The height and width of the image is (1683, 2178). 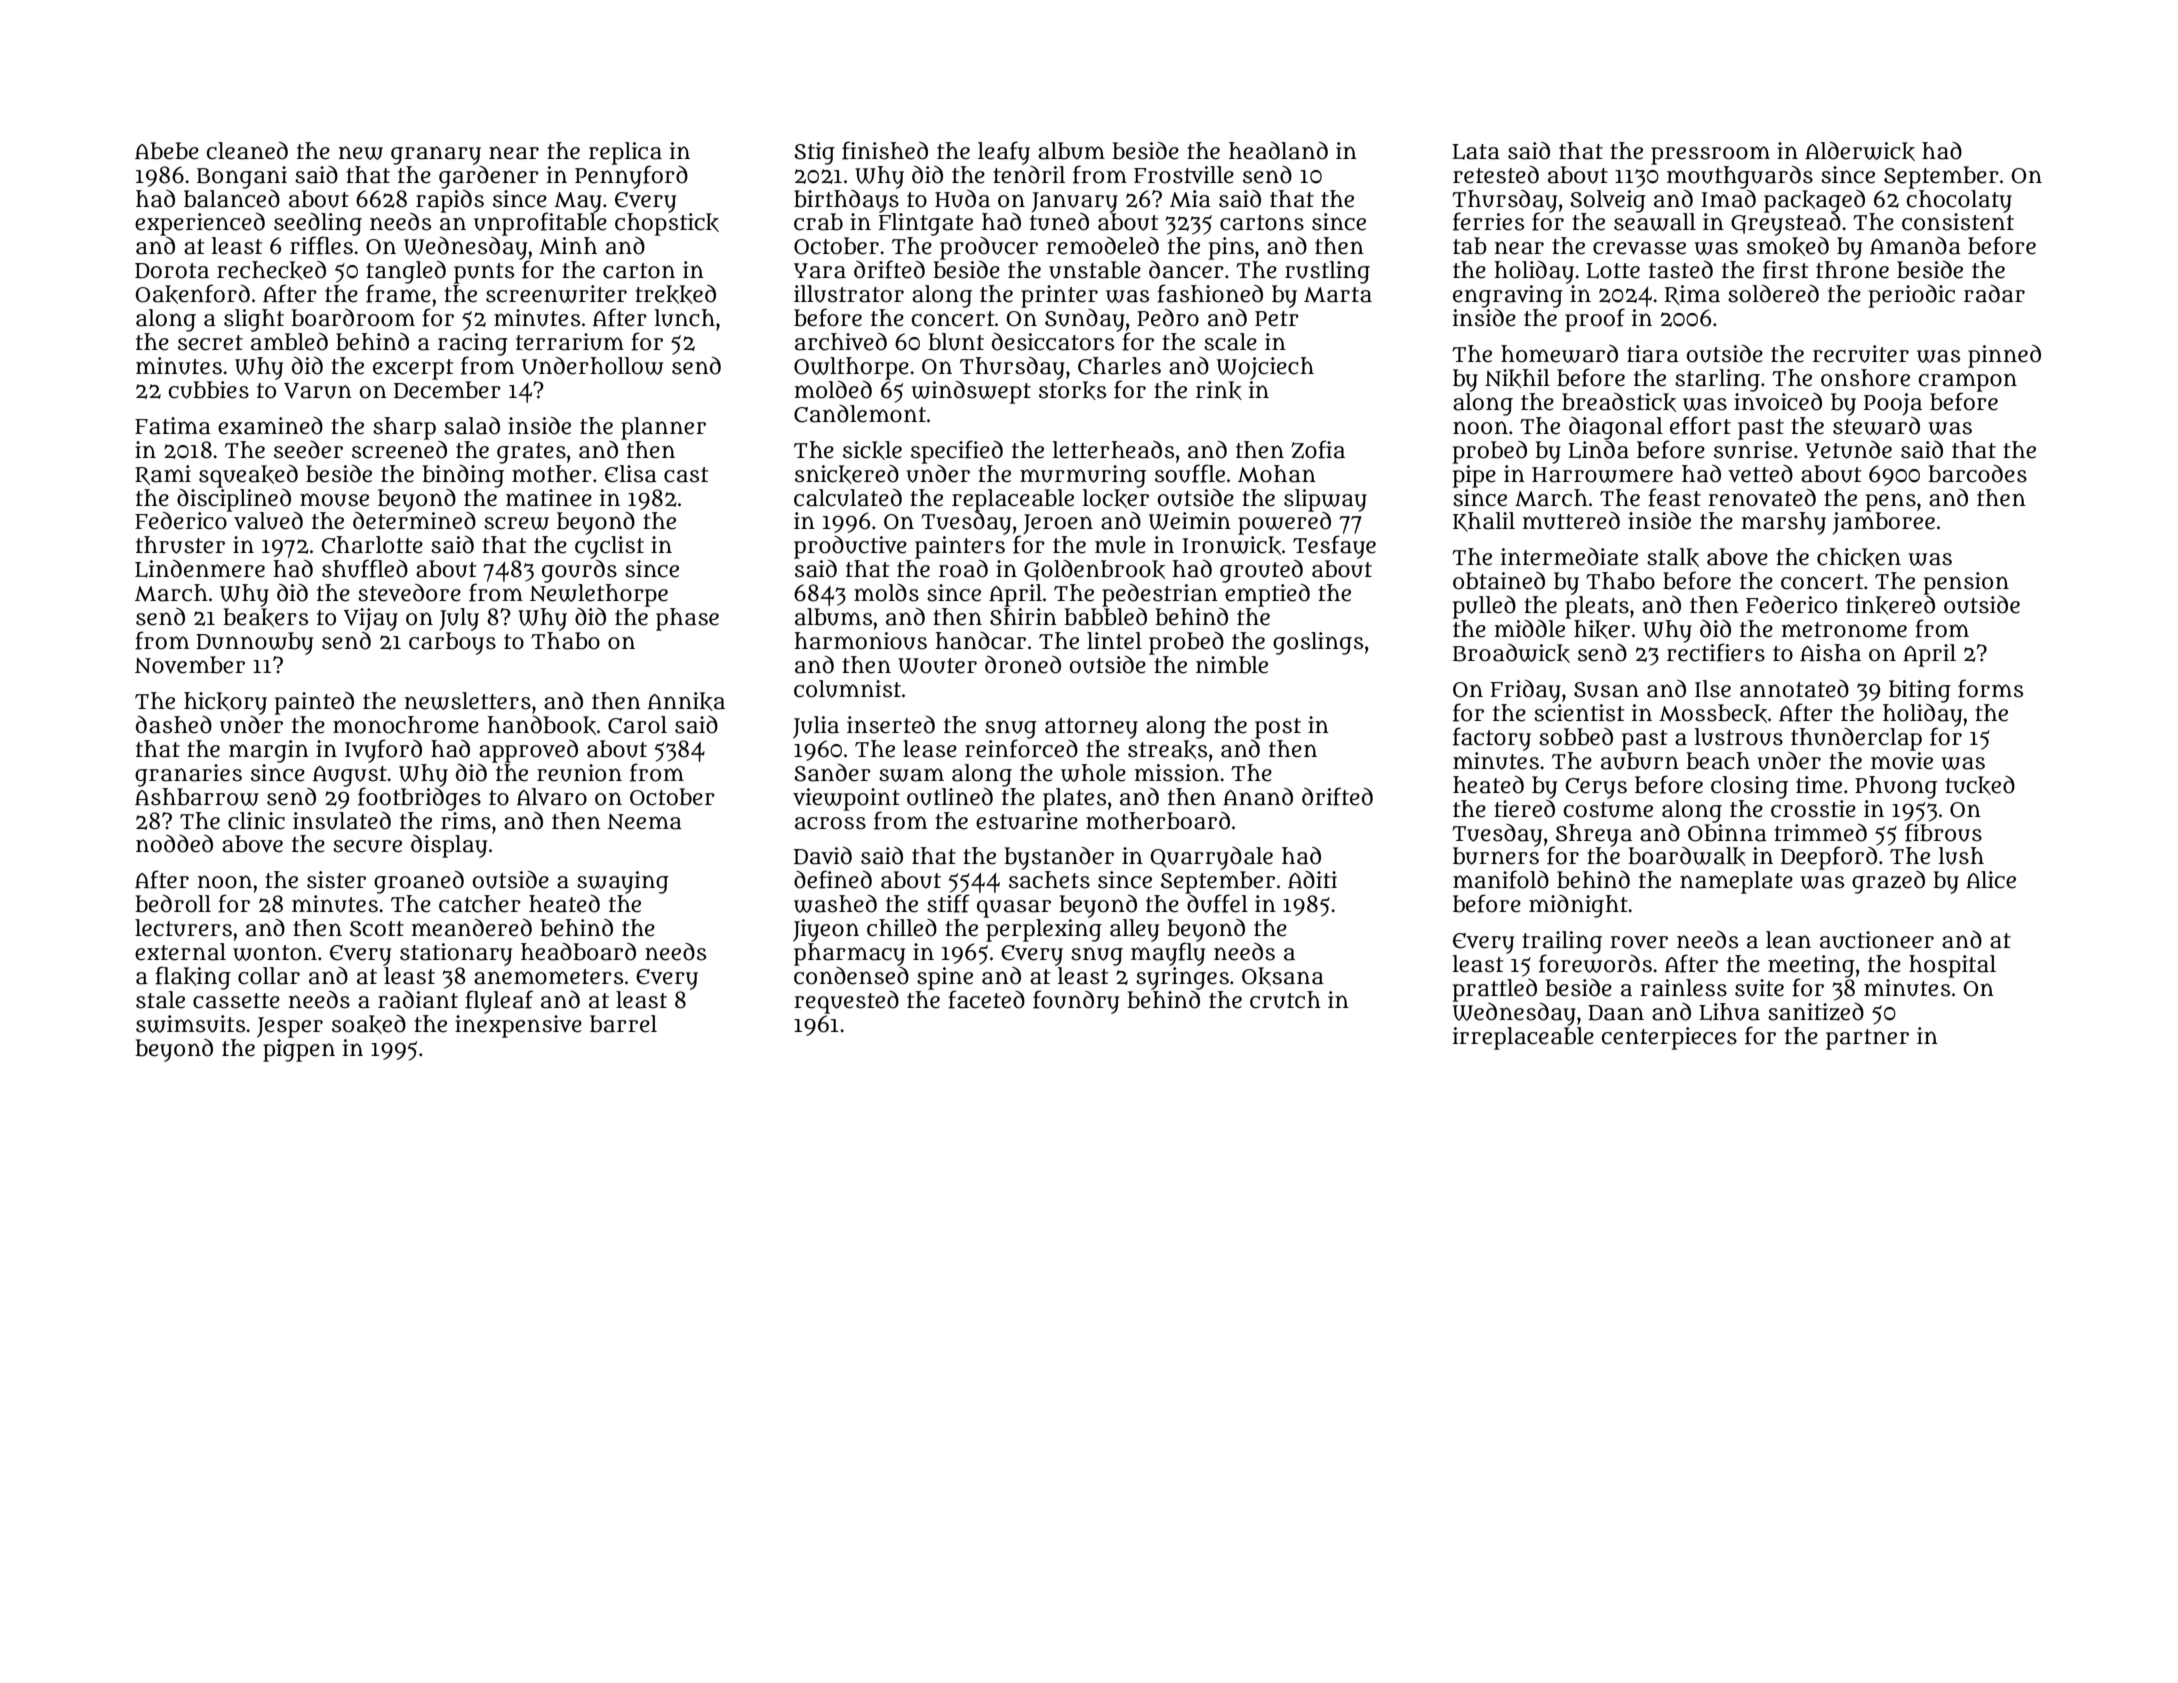 I want to click on display, so click(x=449, y=846).
